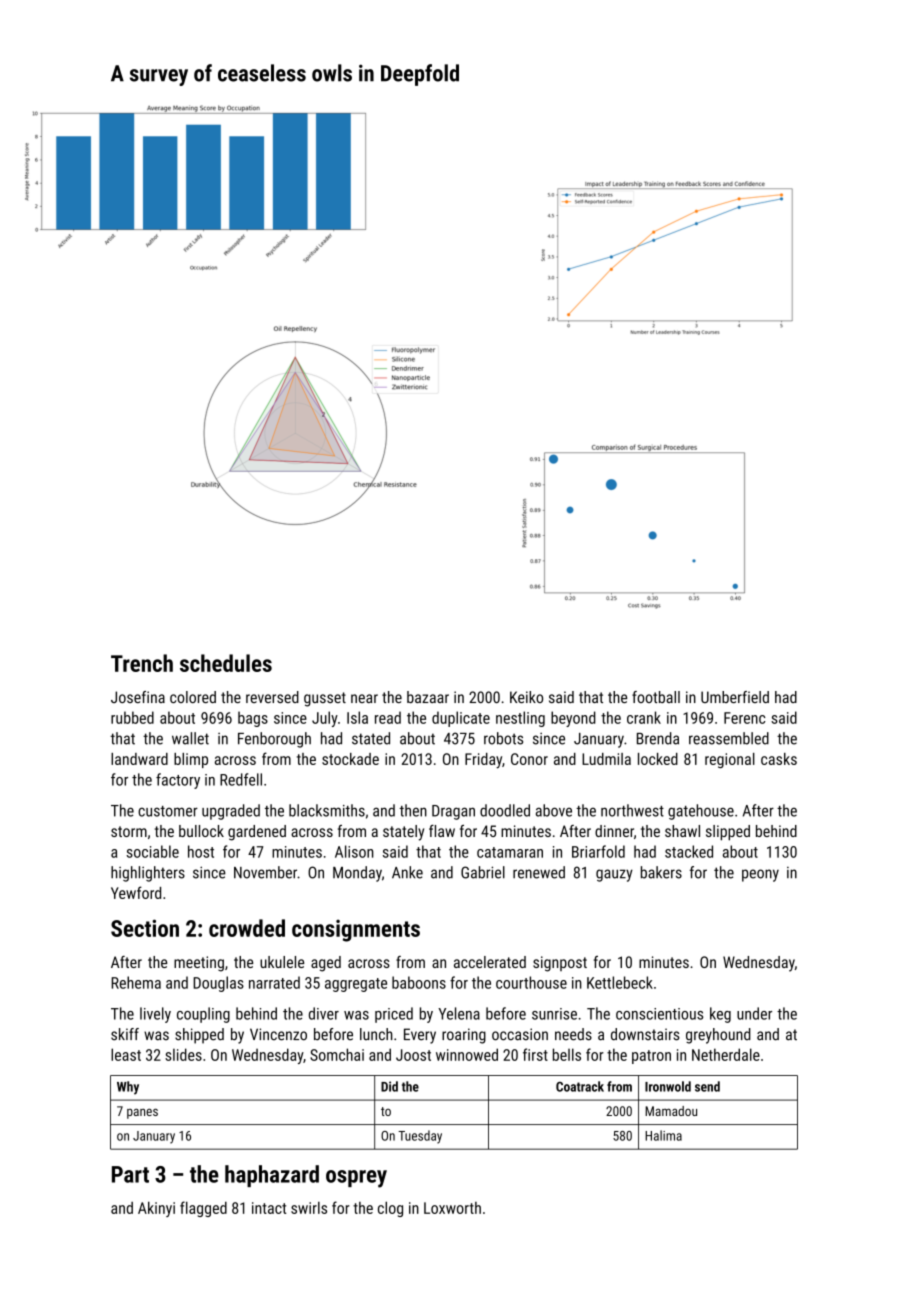  What do you see at coordinates (272, 697) in the screenshot?
I see `reversed` at bounding box center [272, 697].
